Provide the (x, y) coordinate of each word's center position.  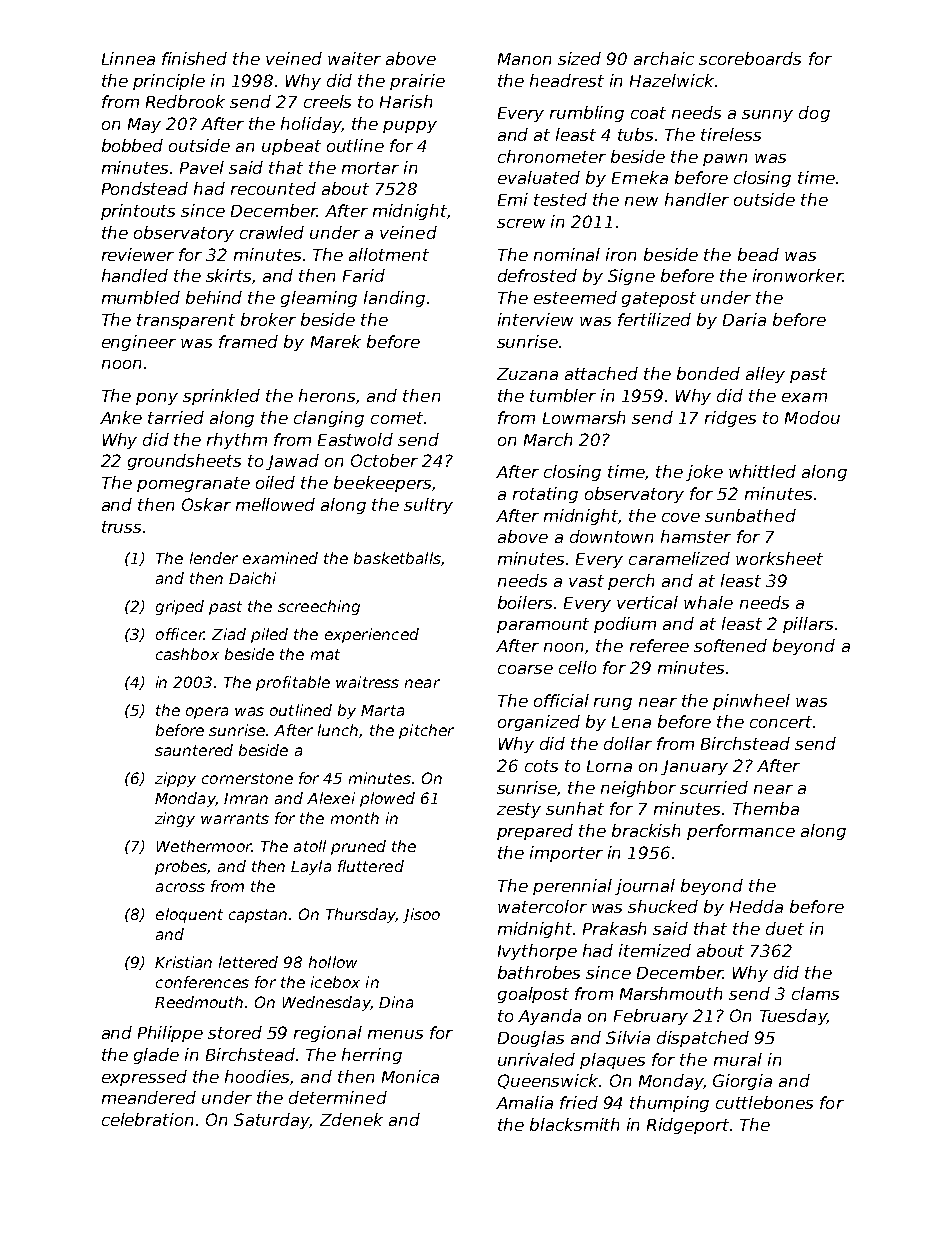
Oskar (206, 504)
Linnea (128, 58)
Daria (744, 319)
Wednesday (326, 1003)
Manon (524, 59)
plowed (387, 799)
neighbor (638, 789)
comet (397, 418)
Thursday (361, 915)
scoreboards (750, 58)
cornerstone (247, 778)
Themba (766, 808)
